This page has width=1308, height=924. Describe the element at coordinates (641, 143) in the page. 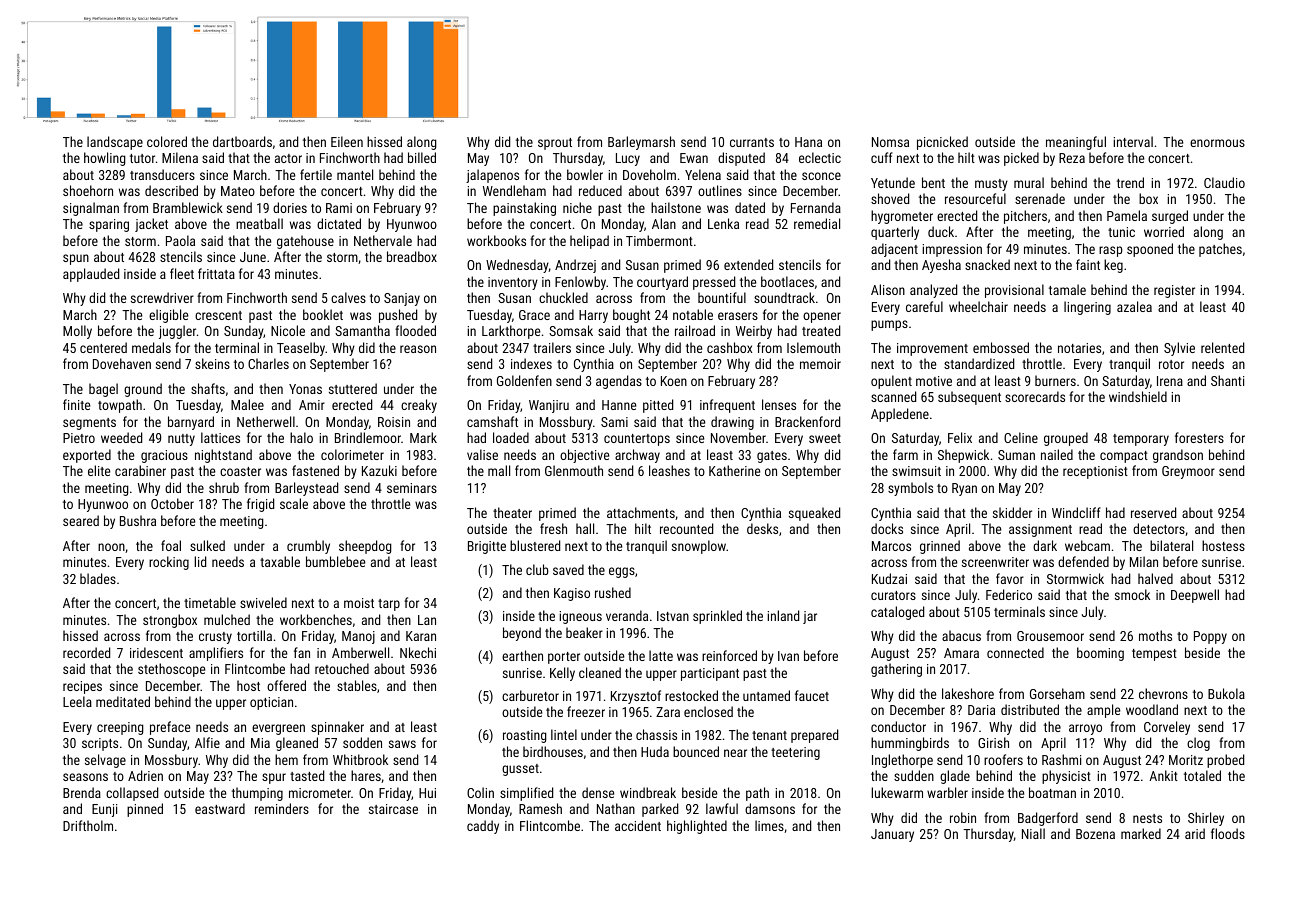

I see `Barleymarsh` at that location.
